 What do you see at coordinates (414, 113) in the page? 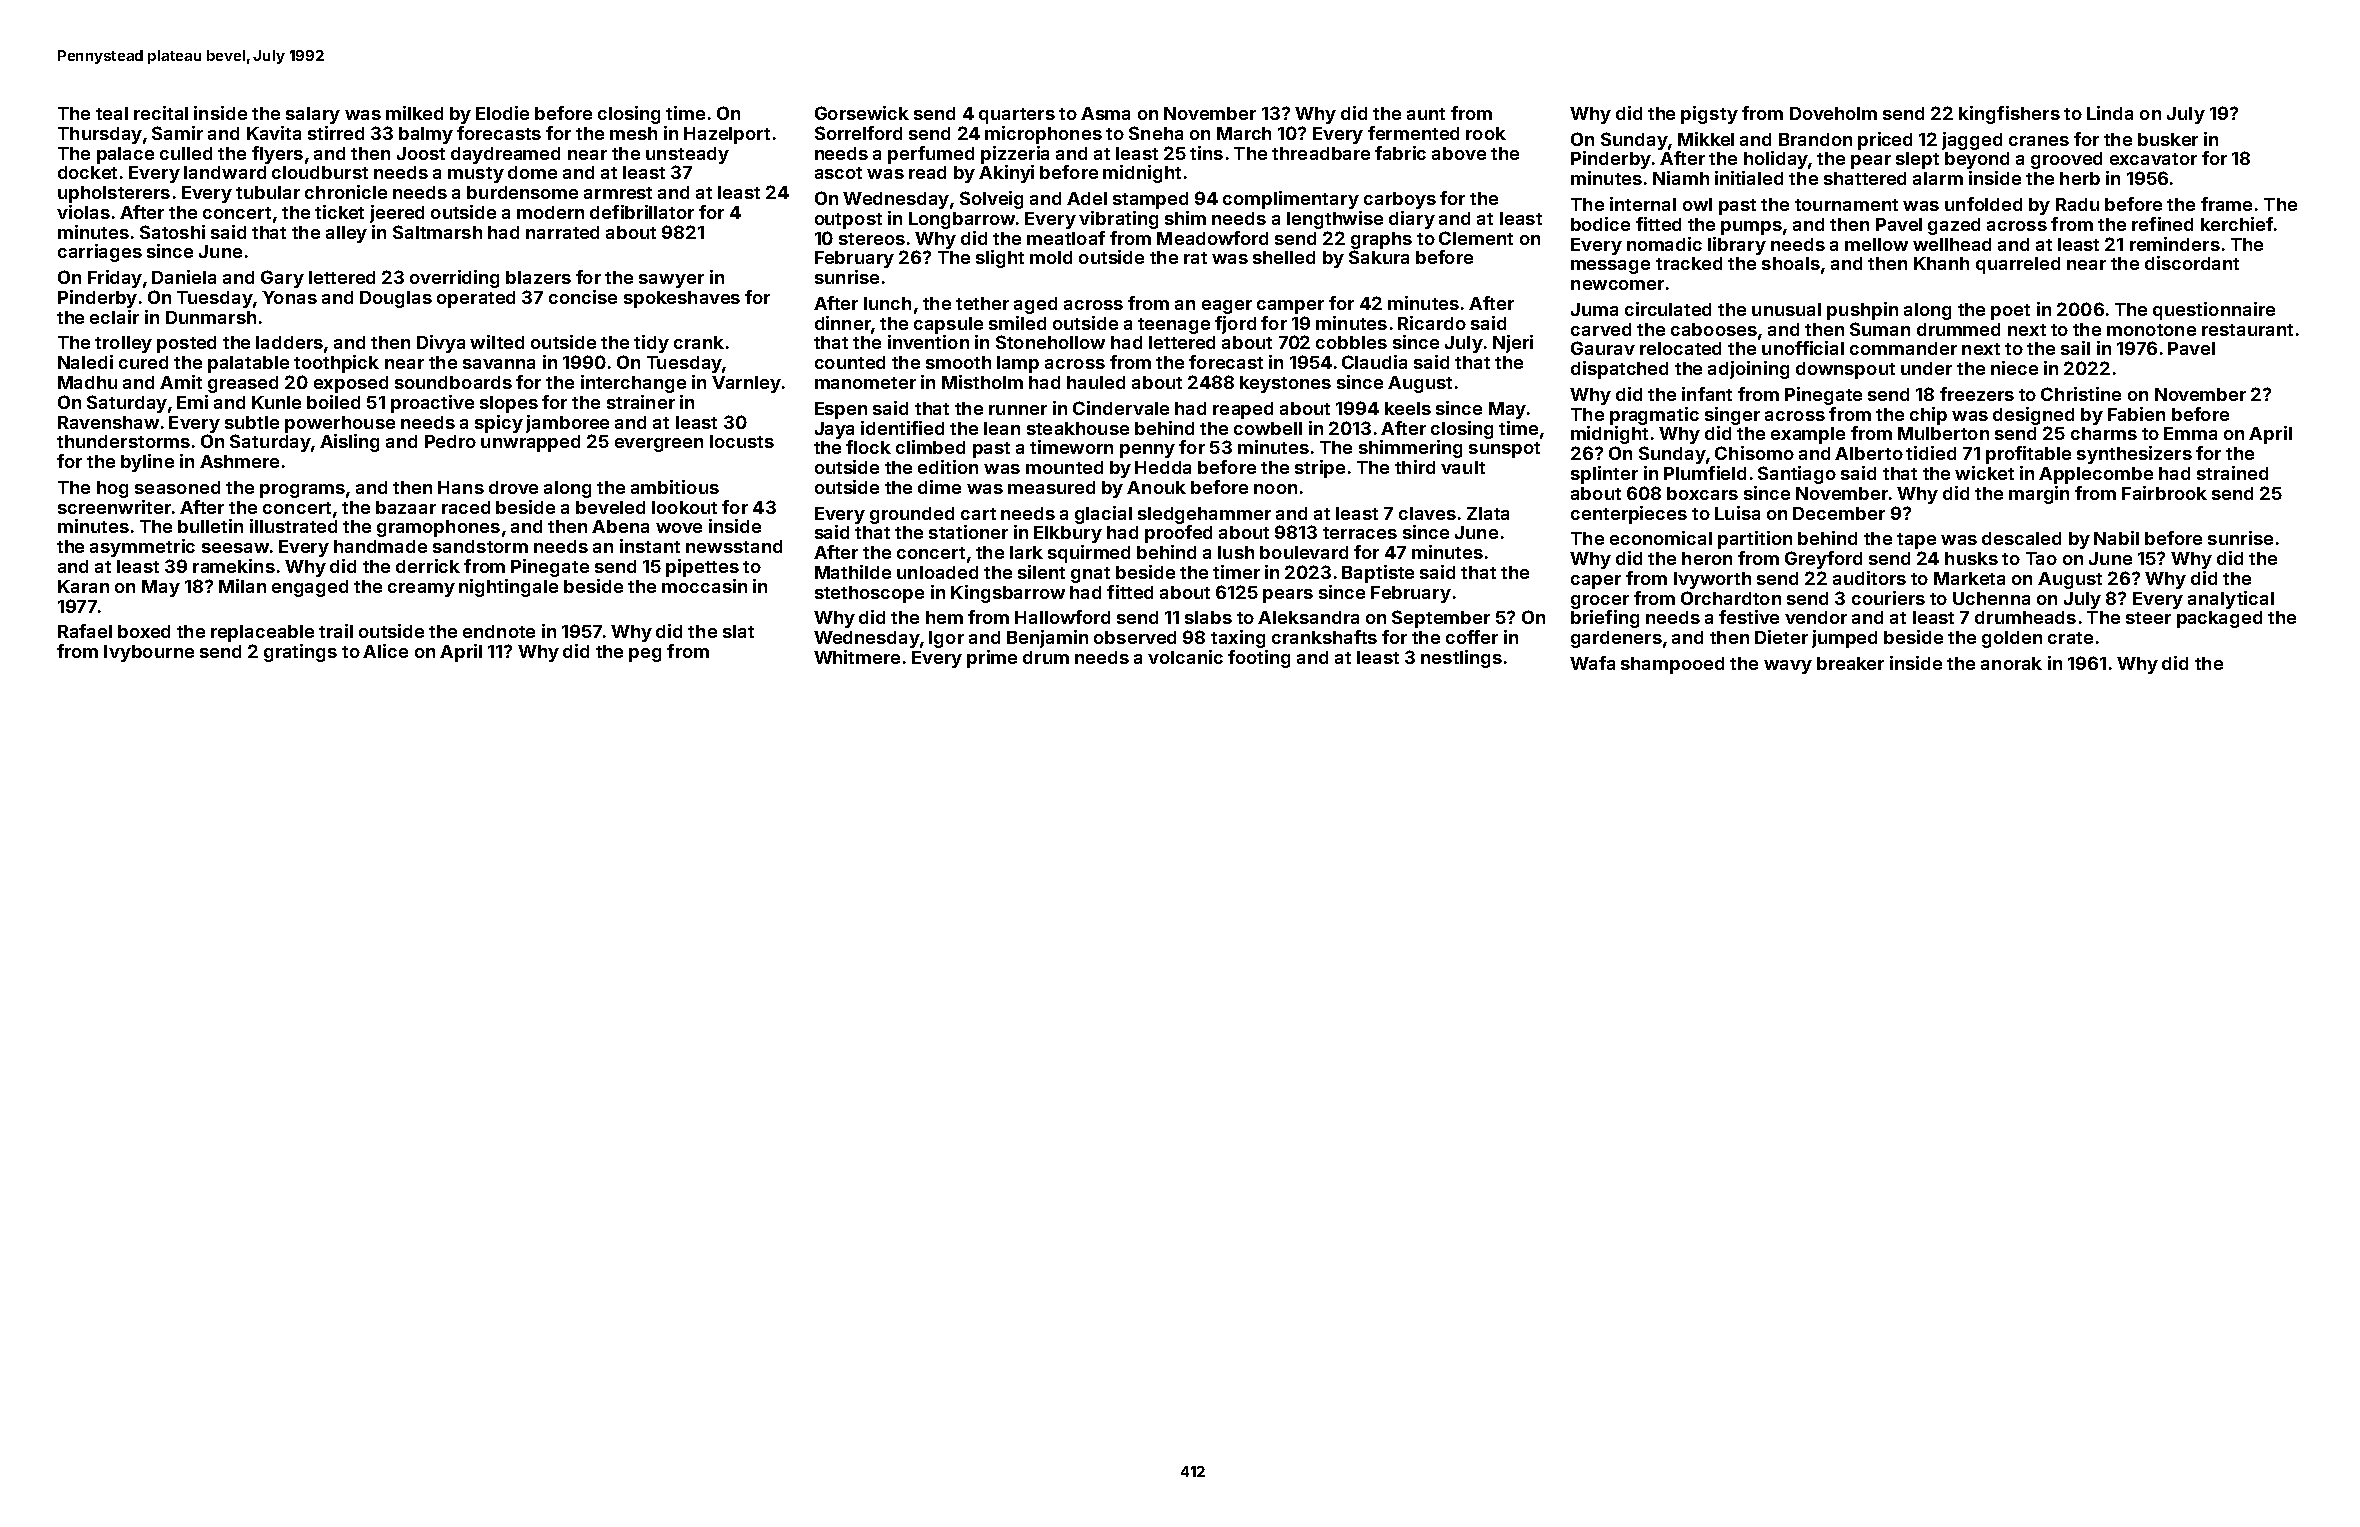
I see `milked` at bounding box center [414, 113].
